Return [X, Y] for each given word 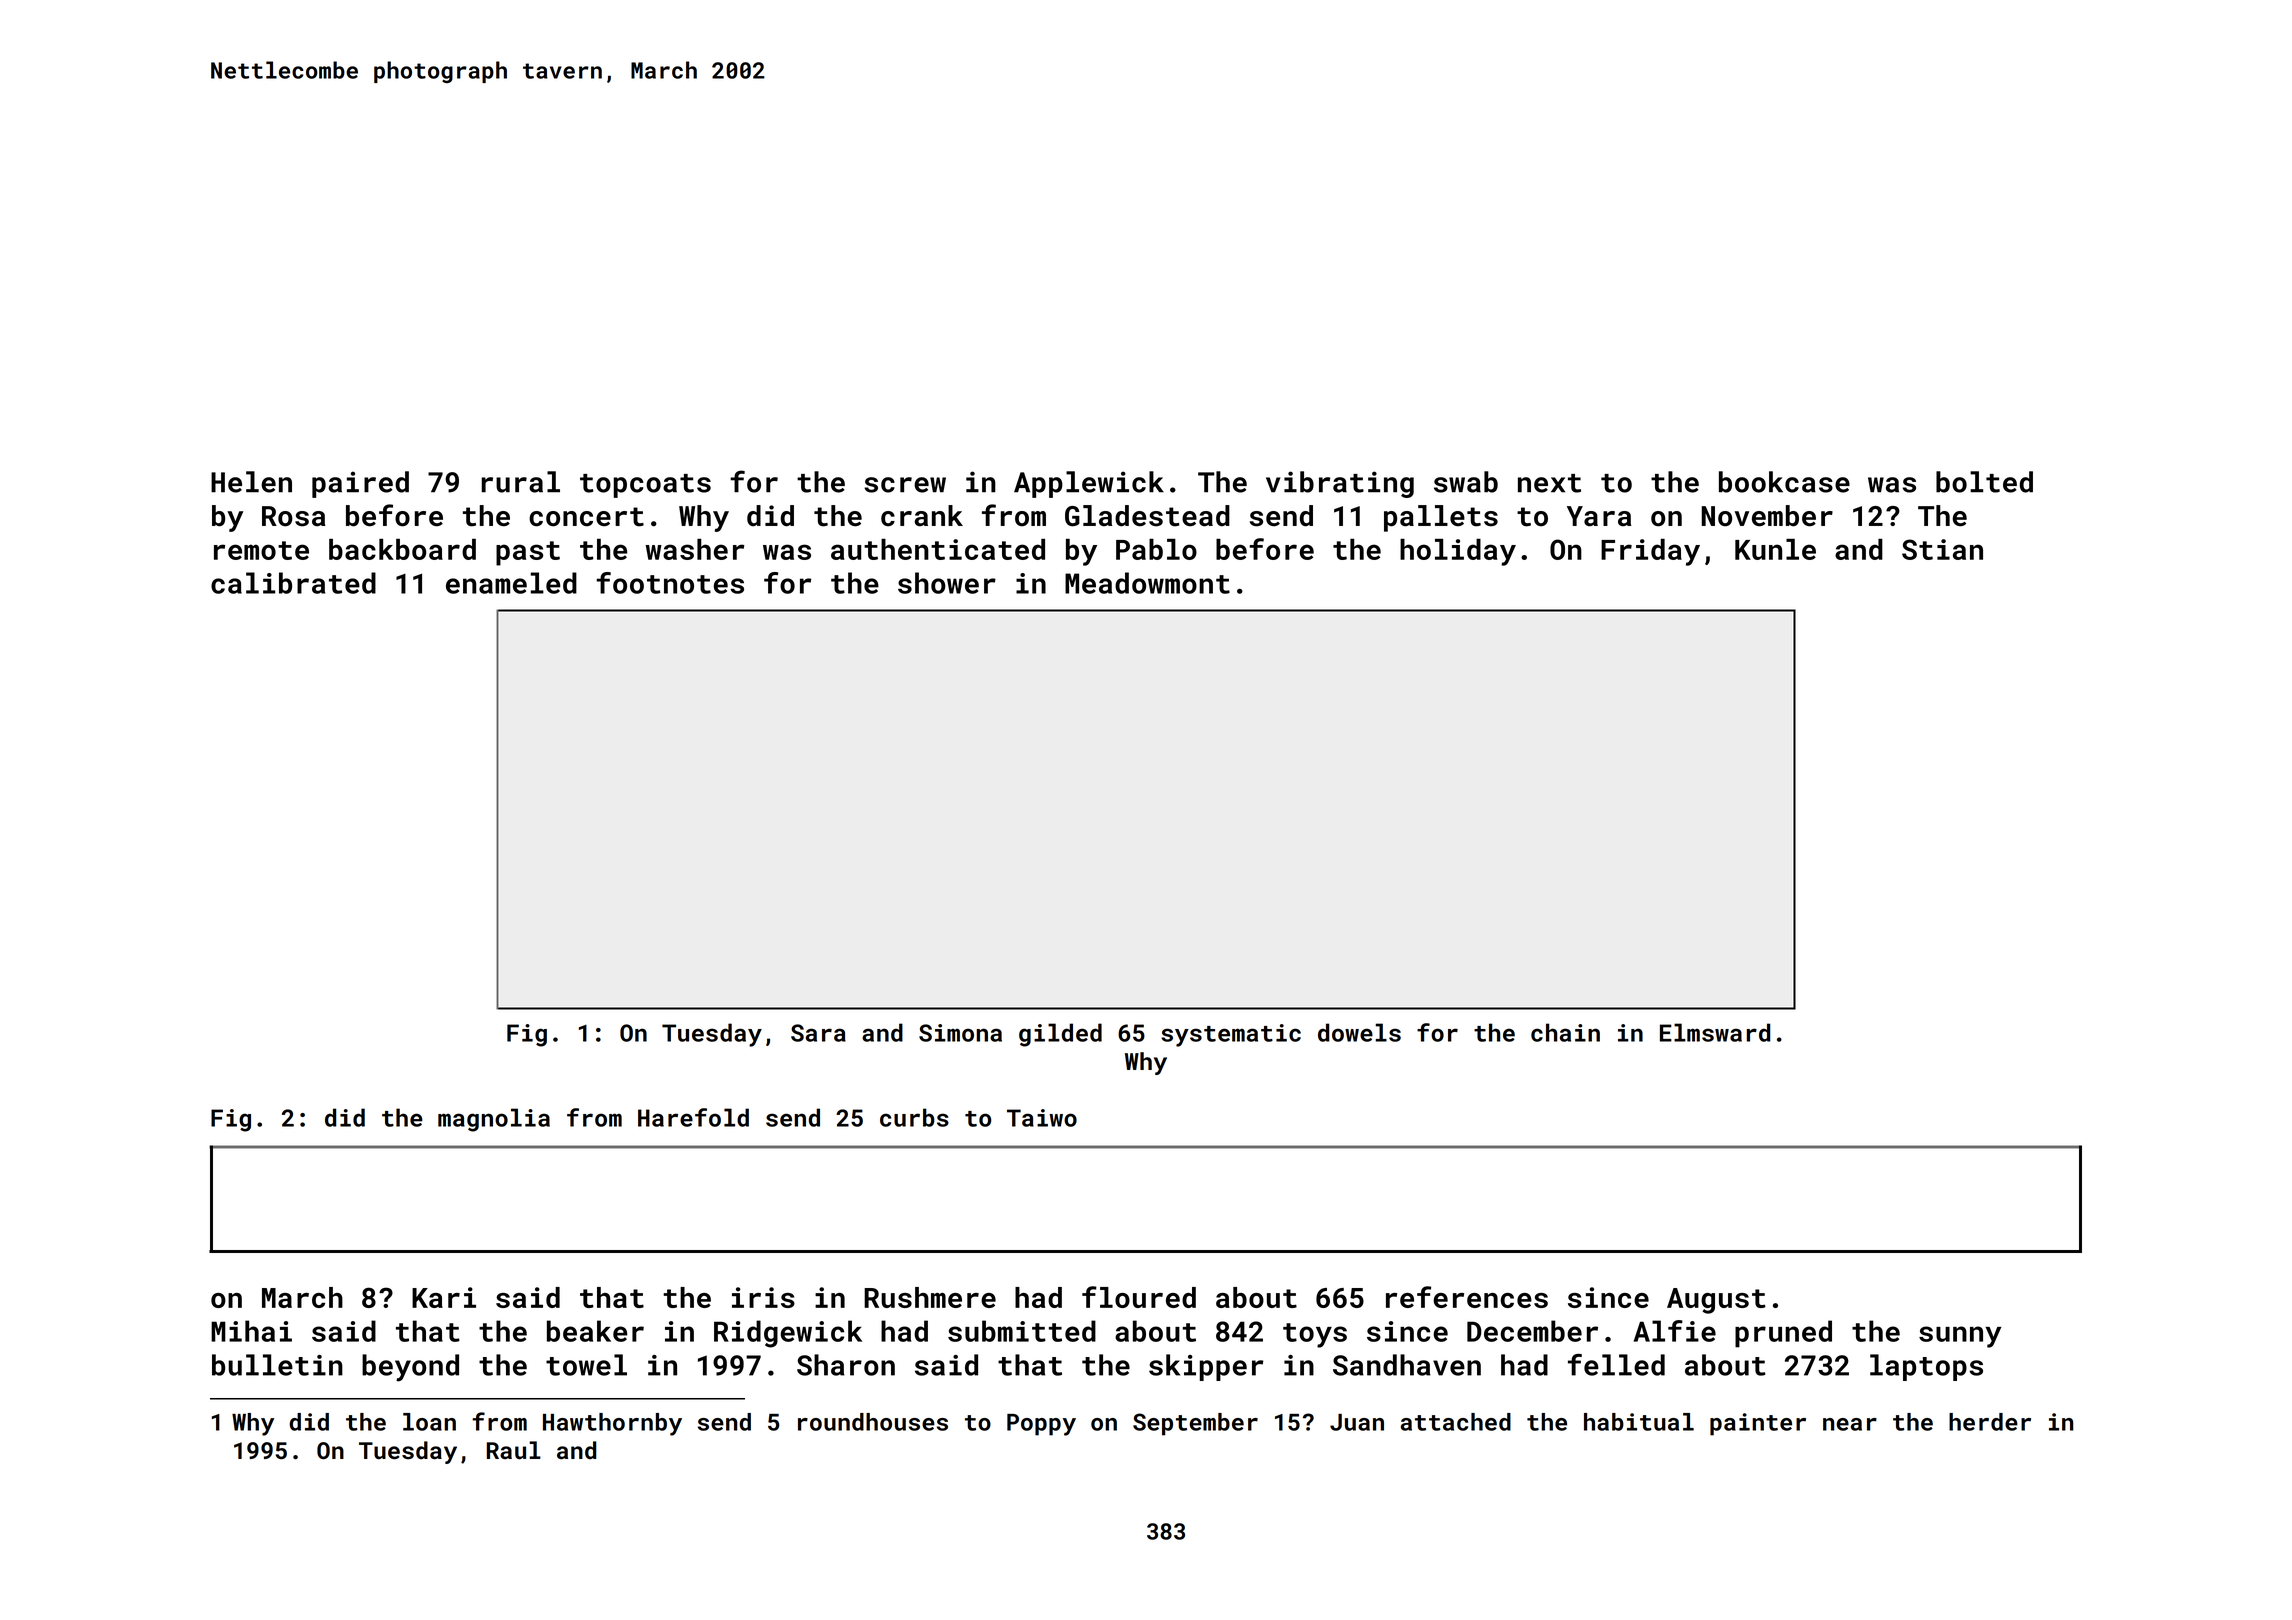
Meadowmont [1147, 583]
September [1195, 1424]
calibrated [293, 583]
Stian [1942, 549]
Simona [960, 1033]
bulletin [277, 1365]
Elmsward [1715, 1032]
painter [1758, 1424]
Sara [818, 1033]
